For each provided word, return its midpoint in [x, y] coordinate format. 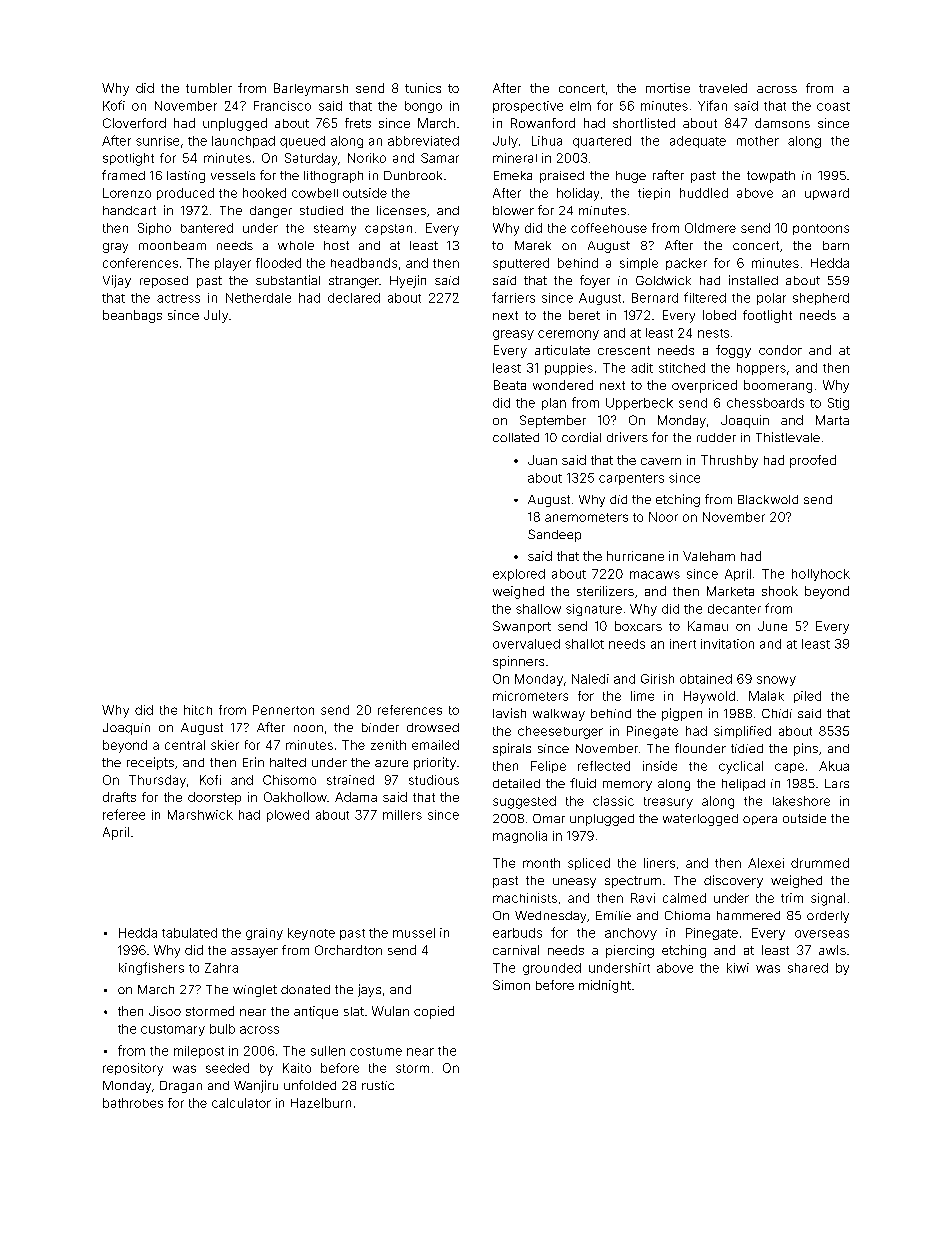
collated [516, 437]
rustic [378, 1085]
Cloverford [134, 123]
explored [519, 575]
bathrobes [133, 1103]
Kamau [708, 626]
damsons [782, 123]
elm [580, 106]
